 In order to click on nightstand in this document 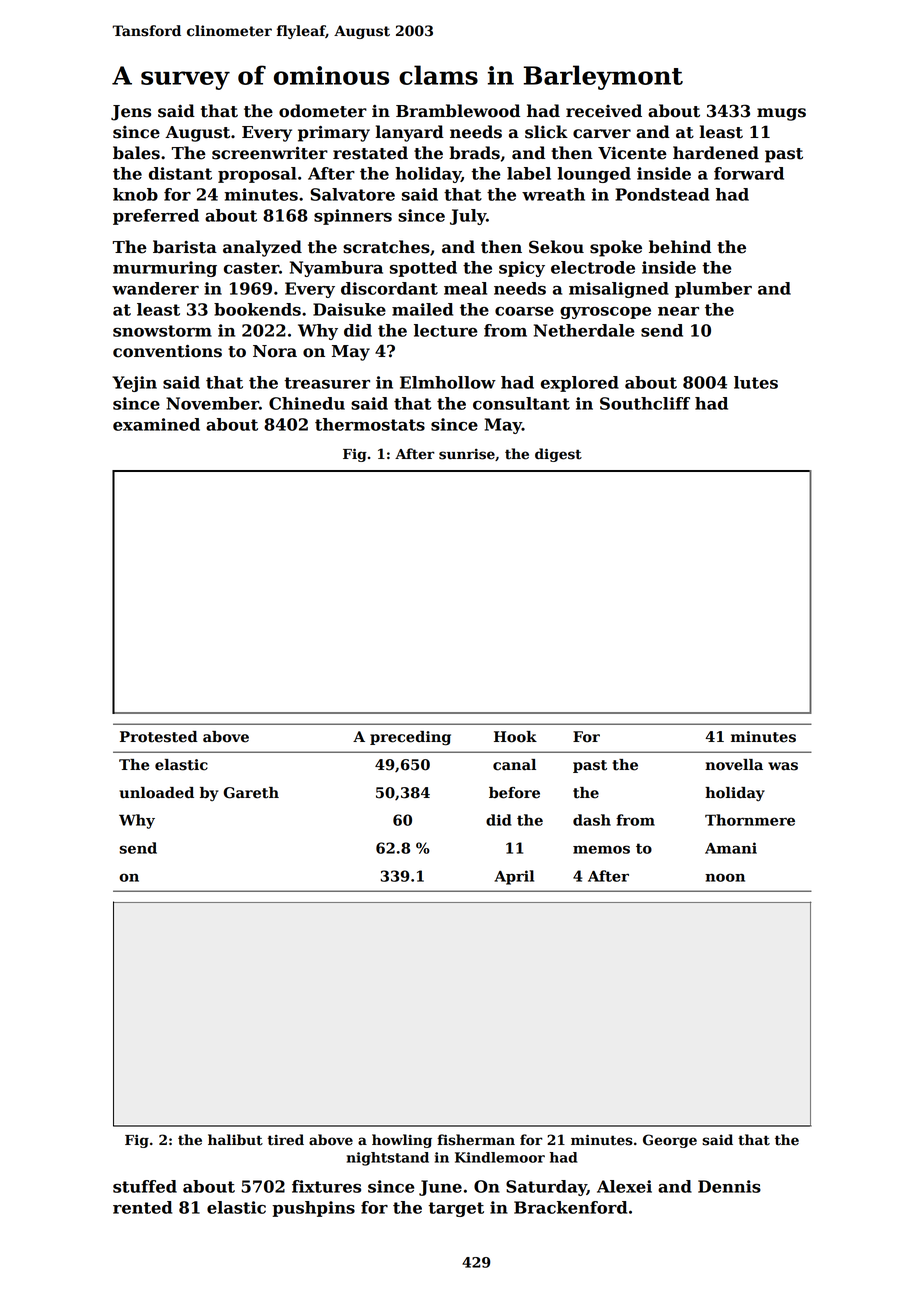, I will do `click(388, 1159)`.
